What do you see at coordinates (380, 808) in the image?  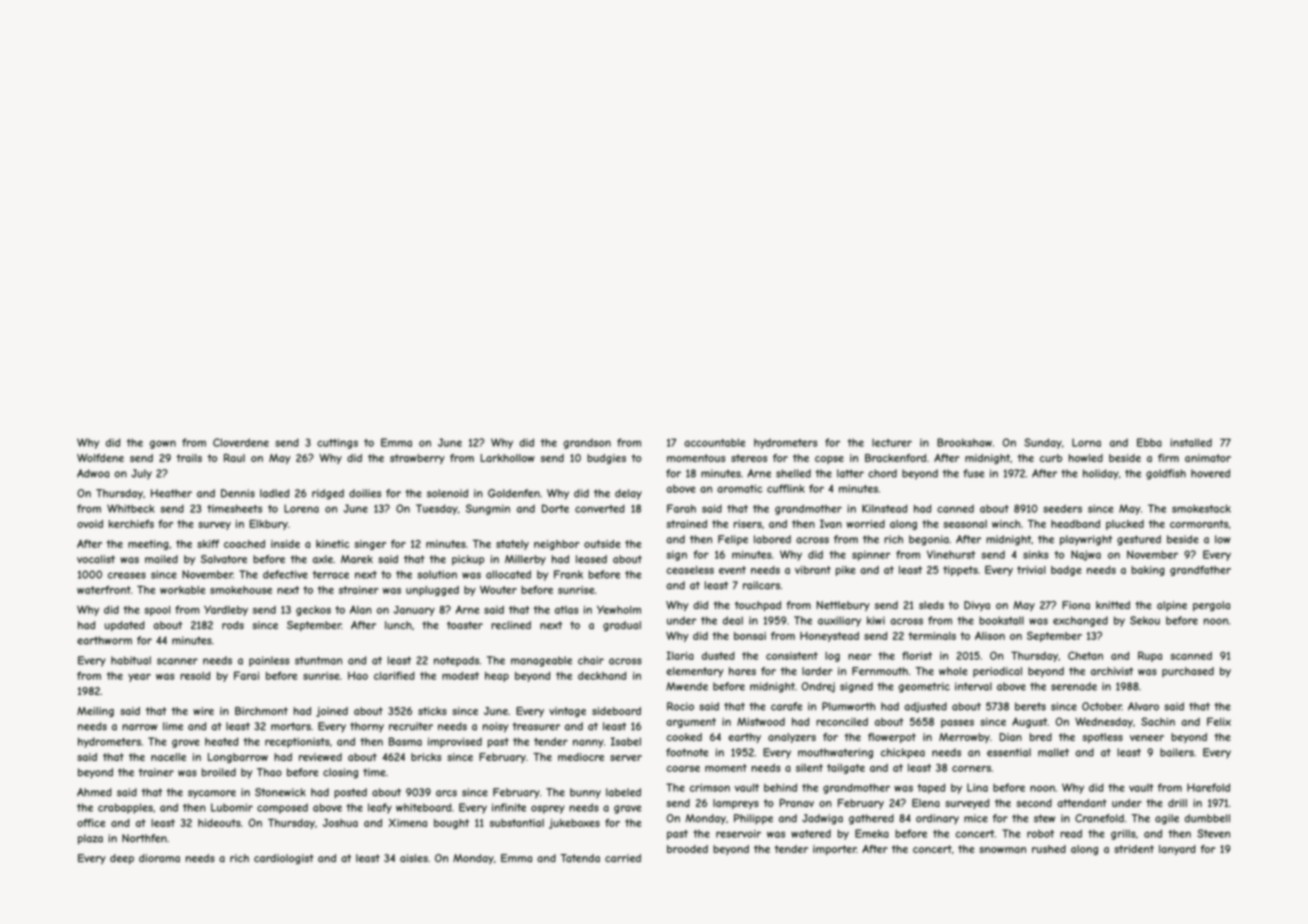 I see `leafy` at bounding box center [380, 808].
